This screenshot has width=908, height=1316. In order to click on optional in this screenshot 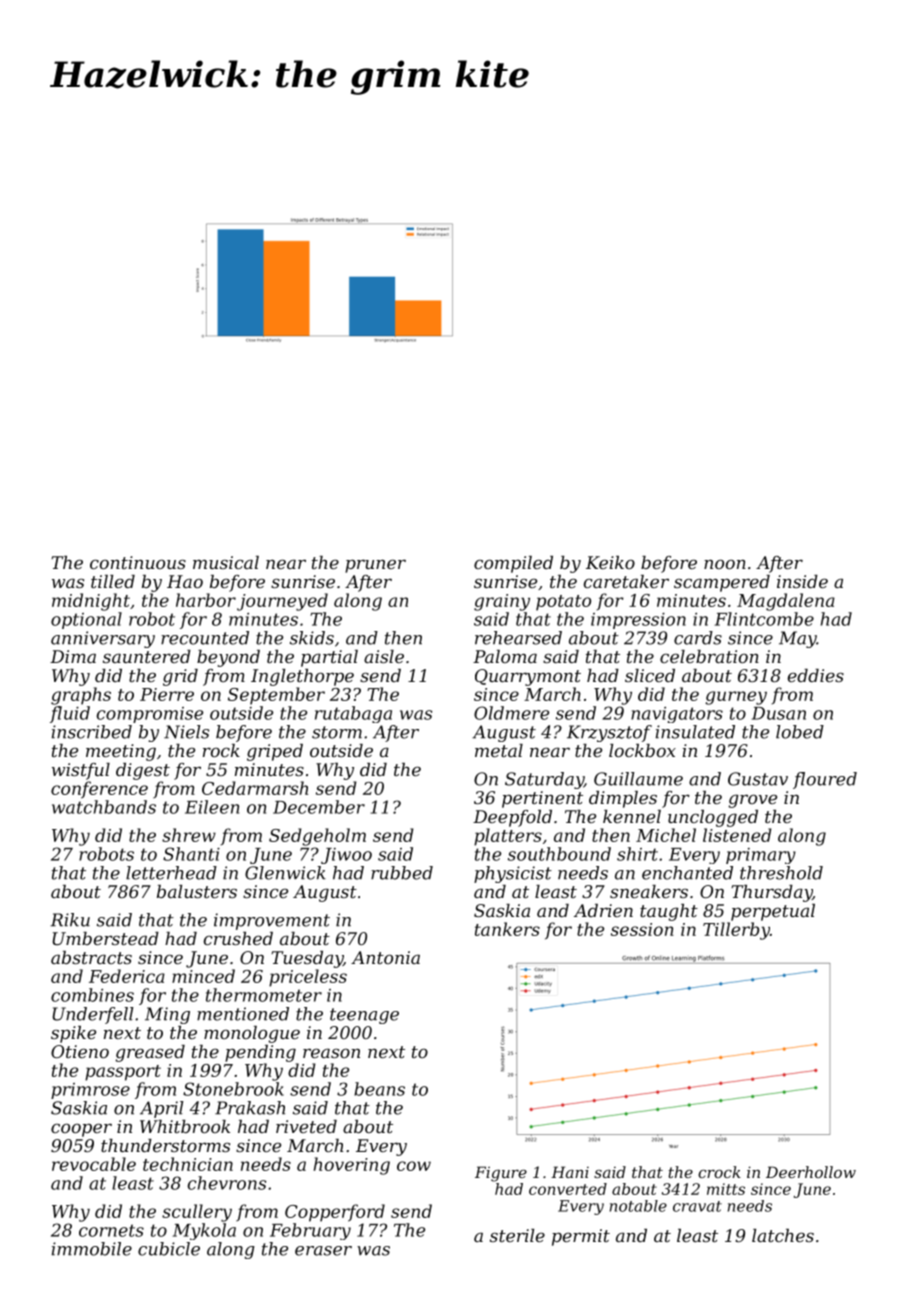, I will do `click(86, 620)`.
